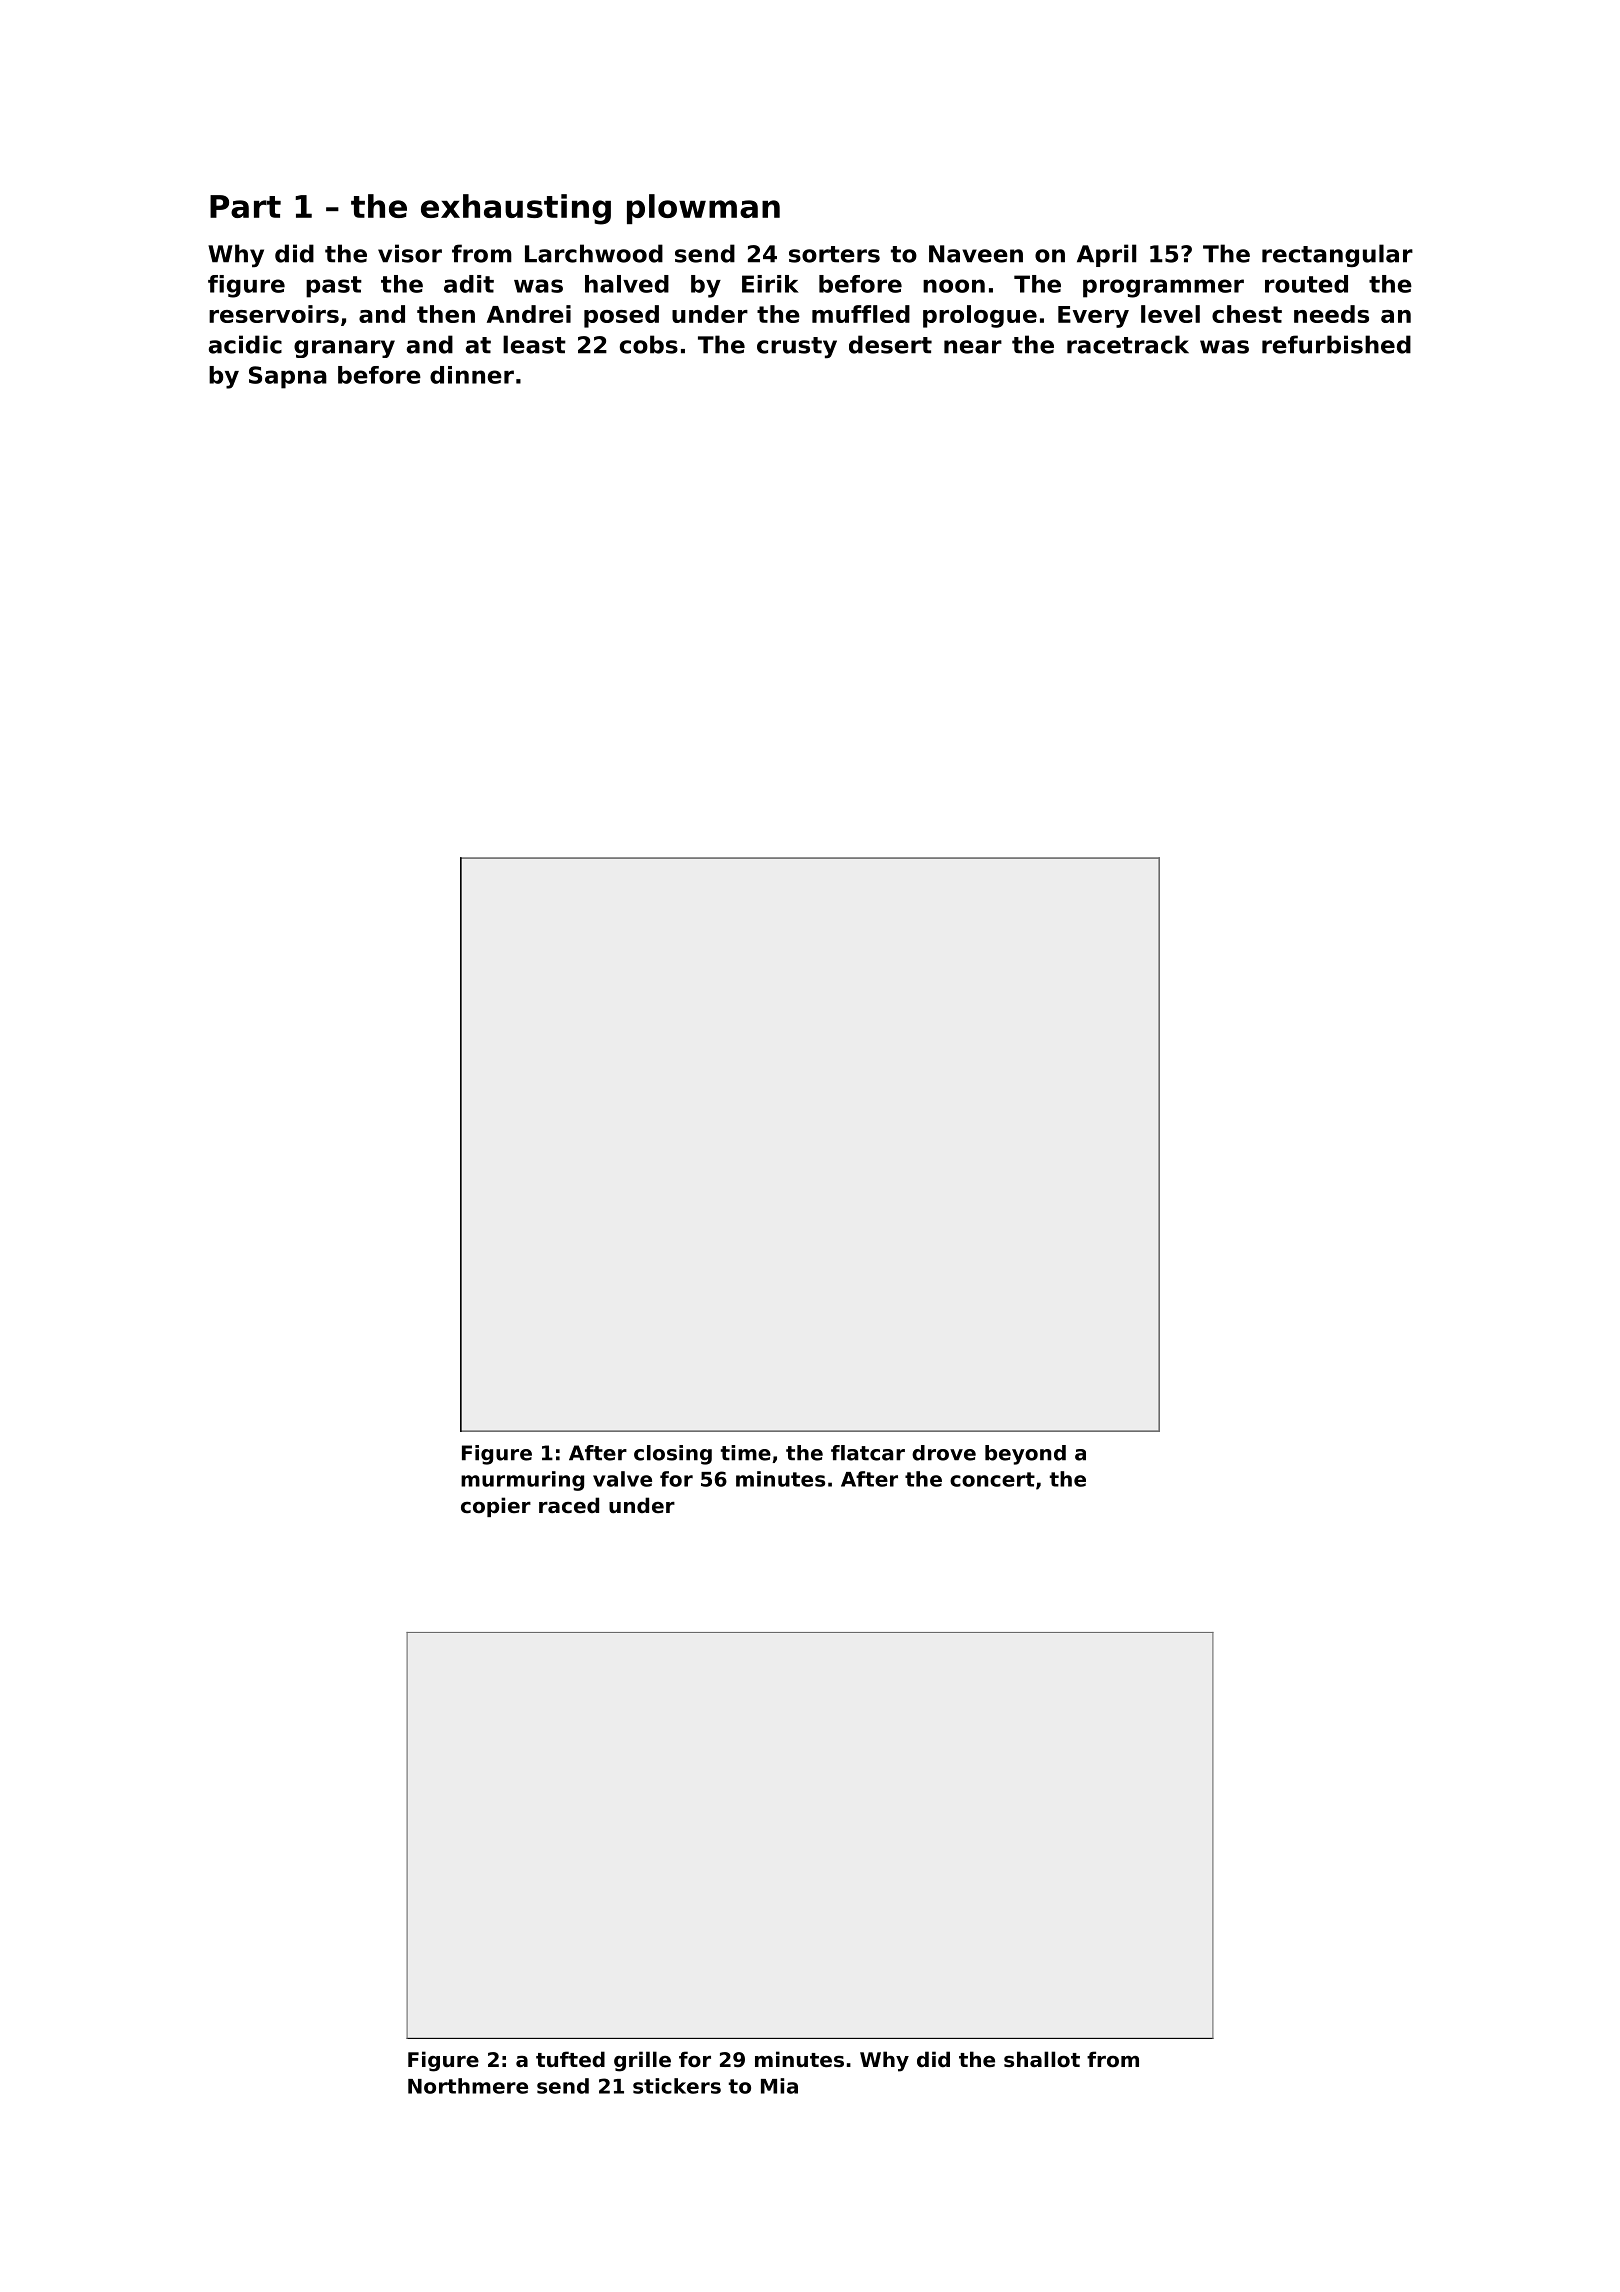 The image size is (1620, 2292). What do you see at coordinates (468, 2086) in the screenshot?
I see `Northmere` at bounding box center [468, 2086].
